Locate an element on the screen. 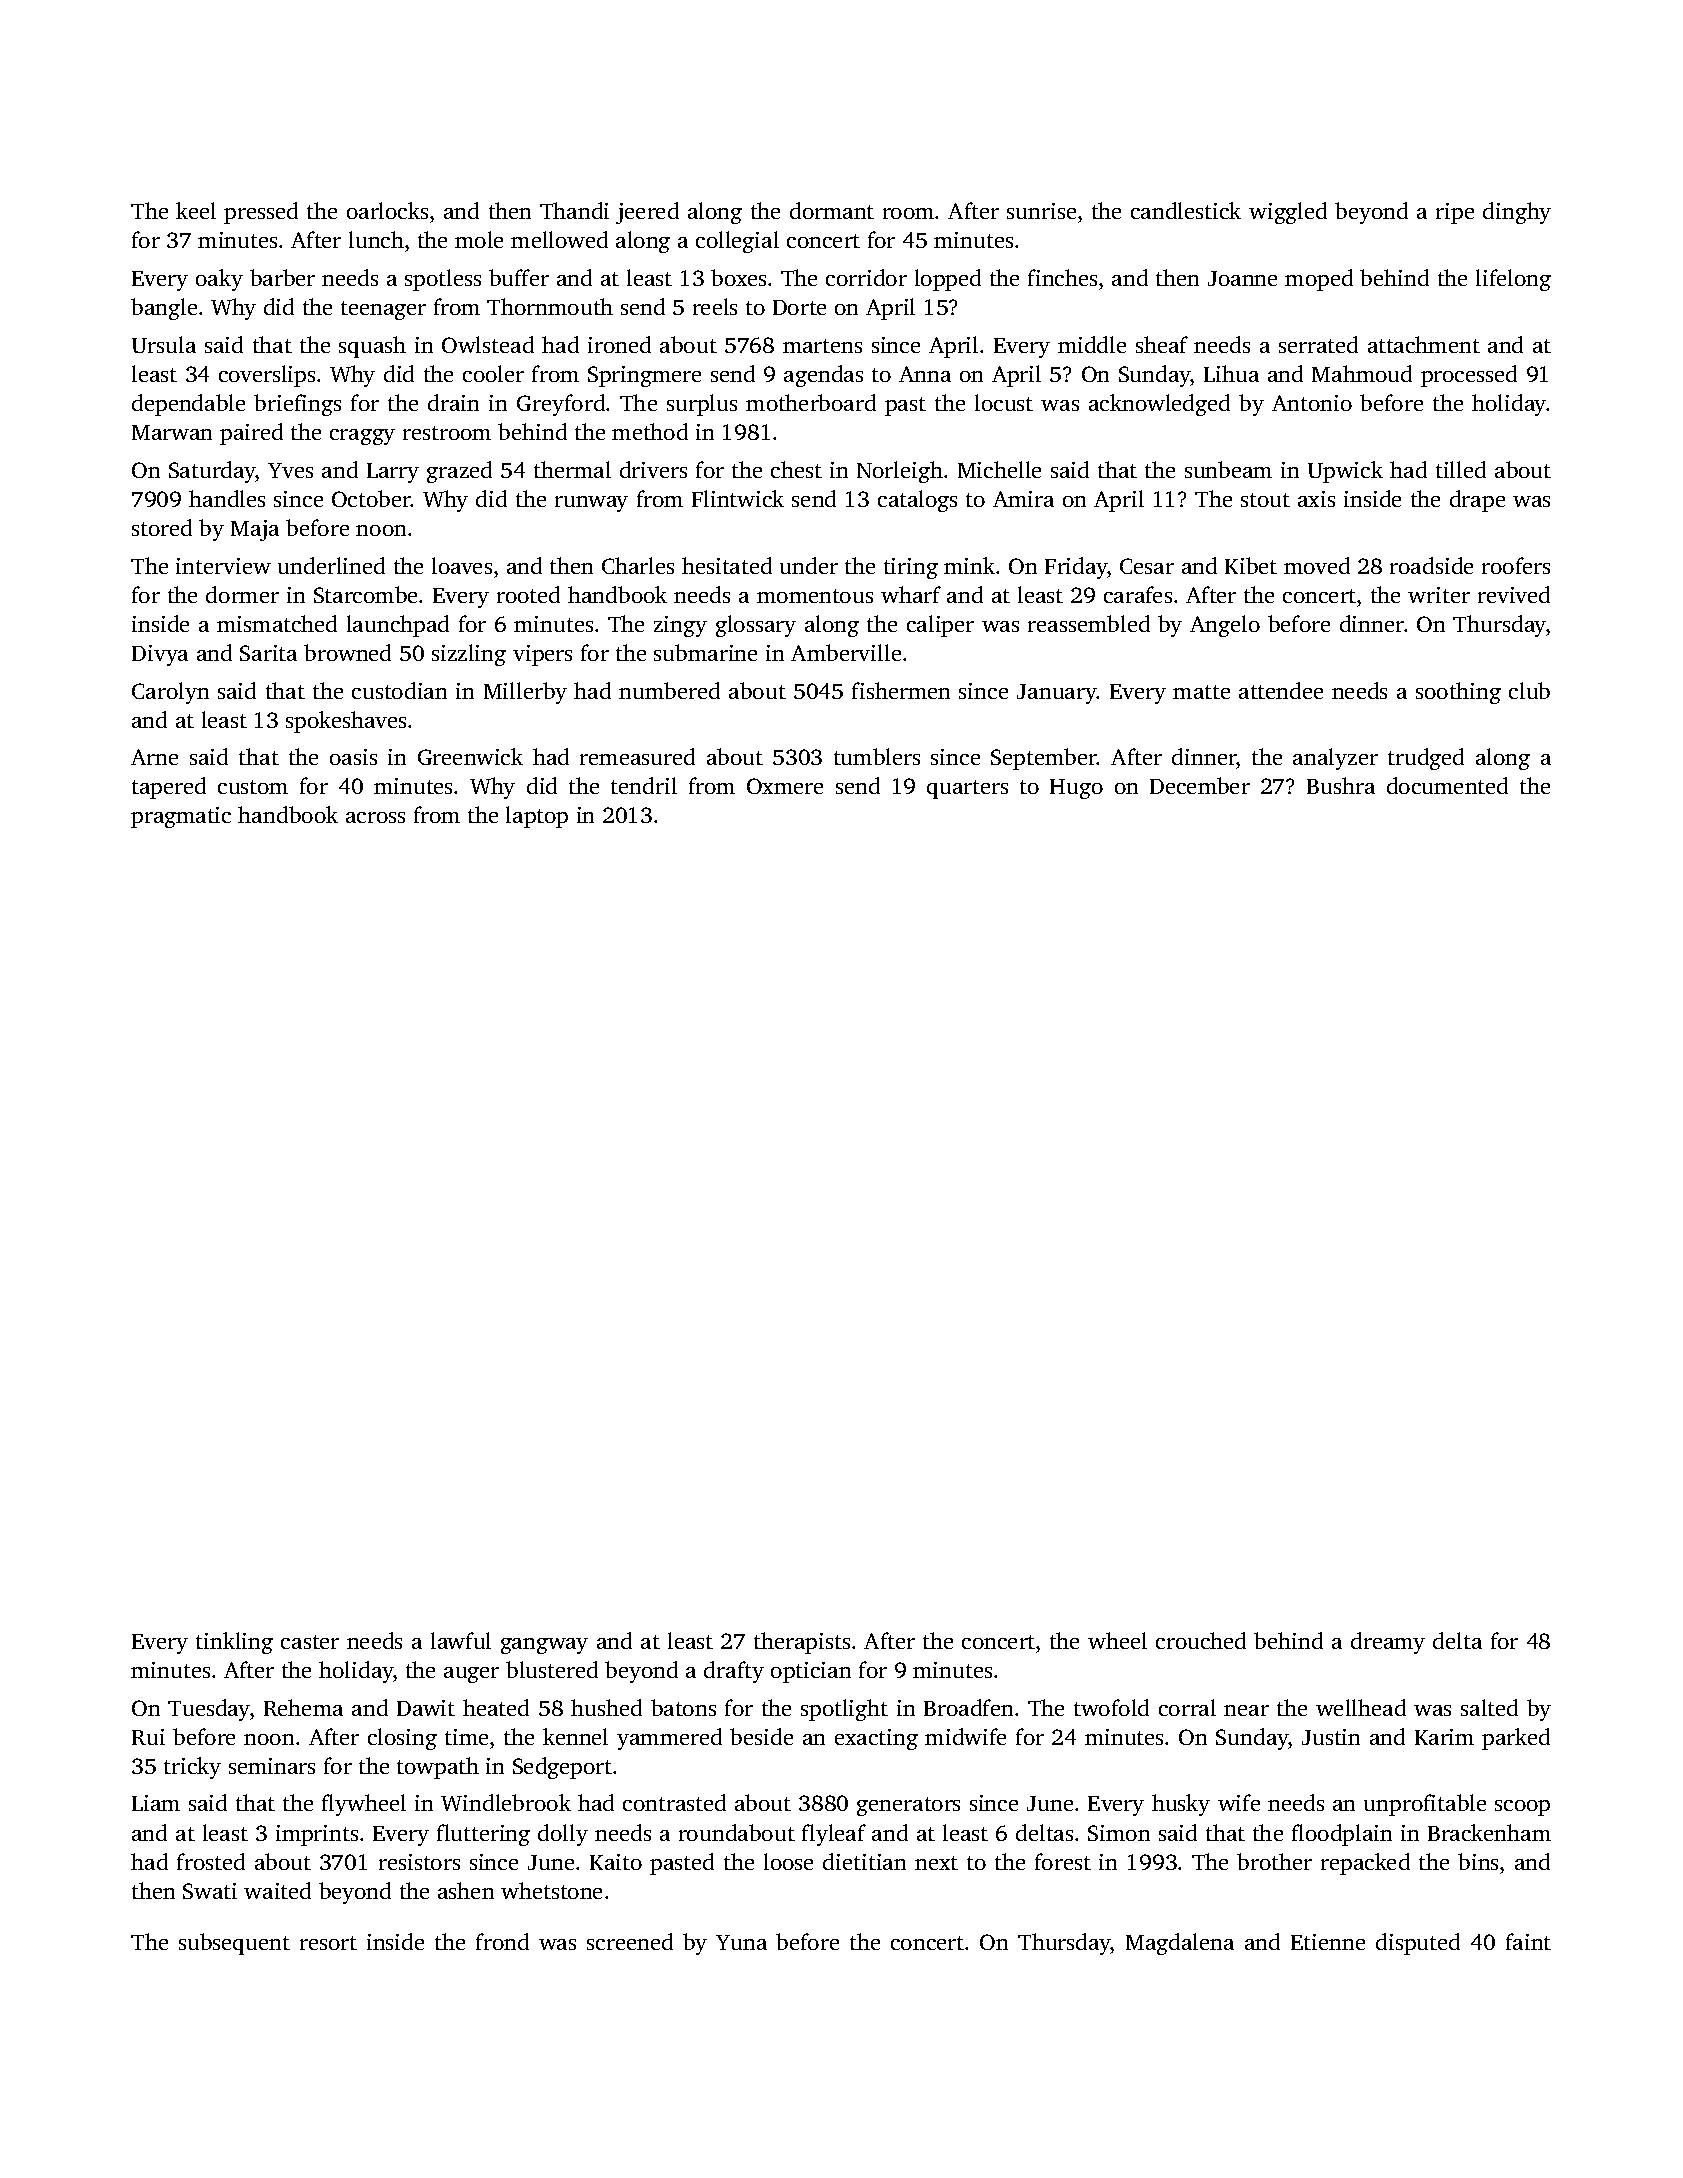 This screenshot has width=1683, height=2178. spokeshaves is located at coordinates (346, 722).
